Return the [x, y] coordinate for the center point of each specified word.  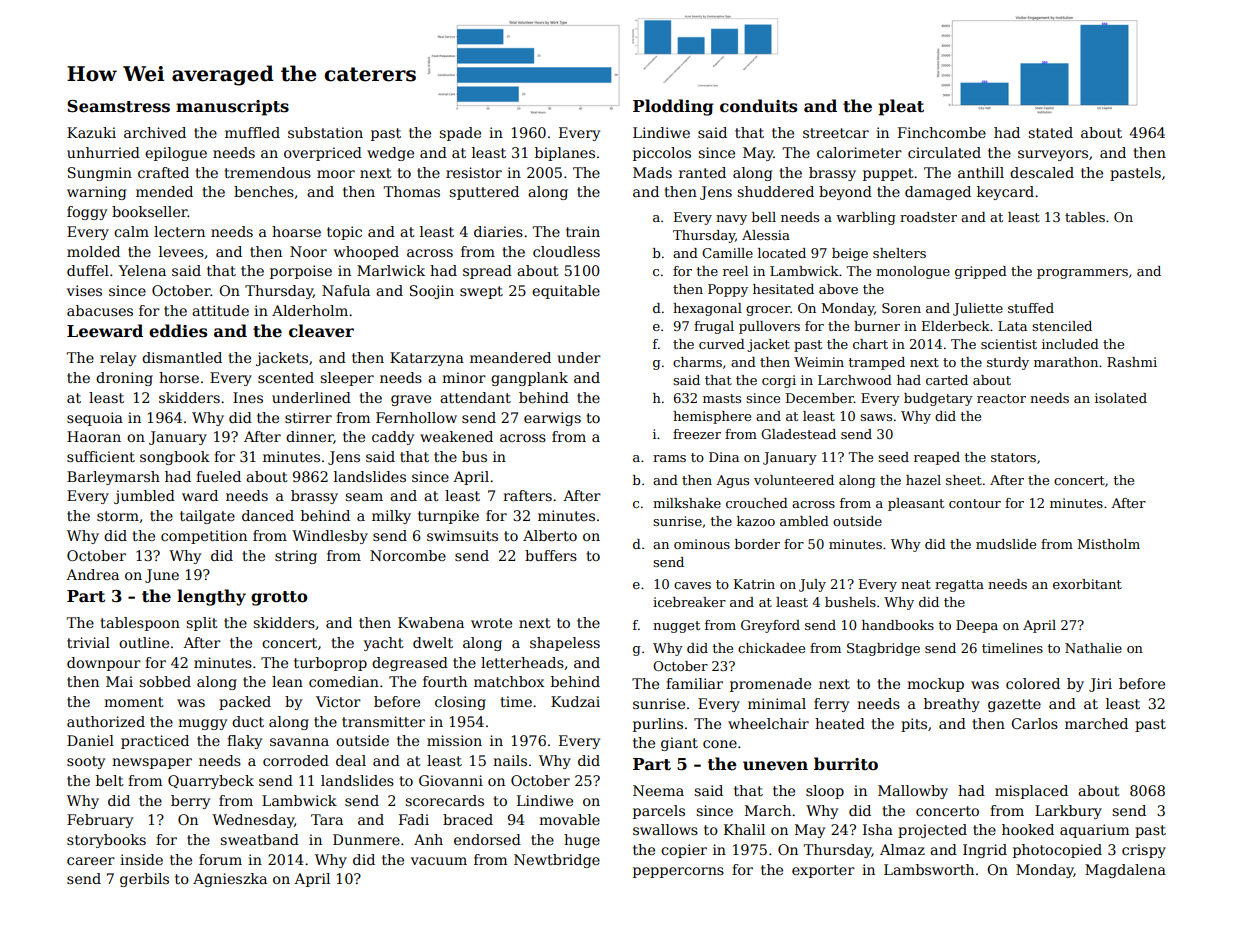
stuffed [1031, 308]
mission [454, 740]
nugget [676, 627]
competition [204, 537]
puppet [888, 174]
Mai [119, 681]
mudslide [1006, 544]
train [583, 231]
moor [336, 174]
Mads [652, 172]
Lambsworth [929, 869]
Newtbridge [557, 861]
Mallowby [913, 792]
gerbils [144, 880]
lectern [179, 231]
